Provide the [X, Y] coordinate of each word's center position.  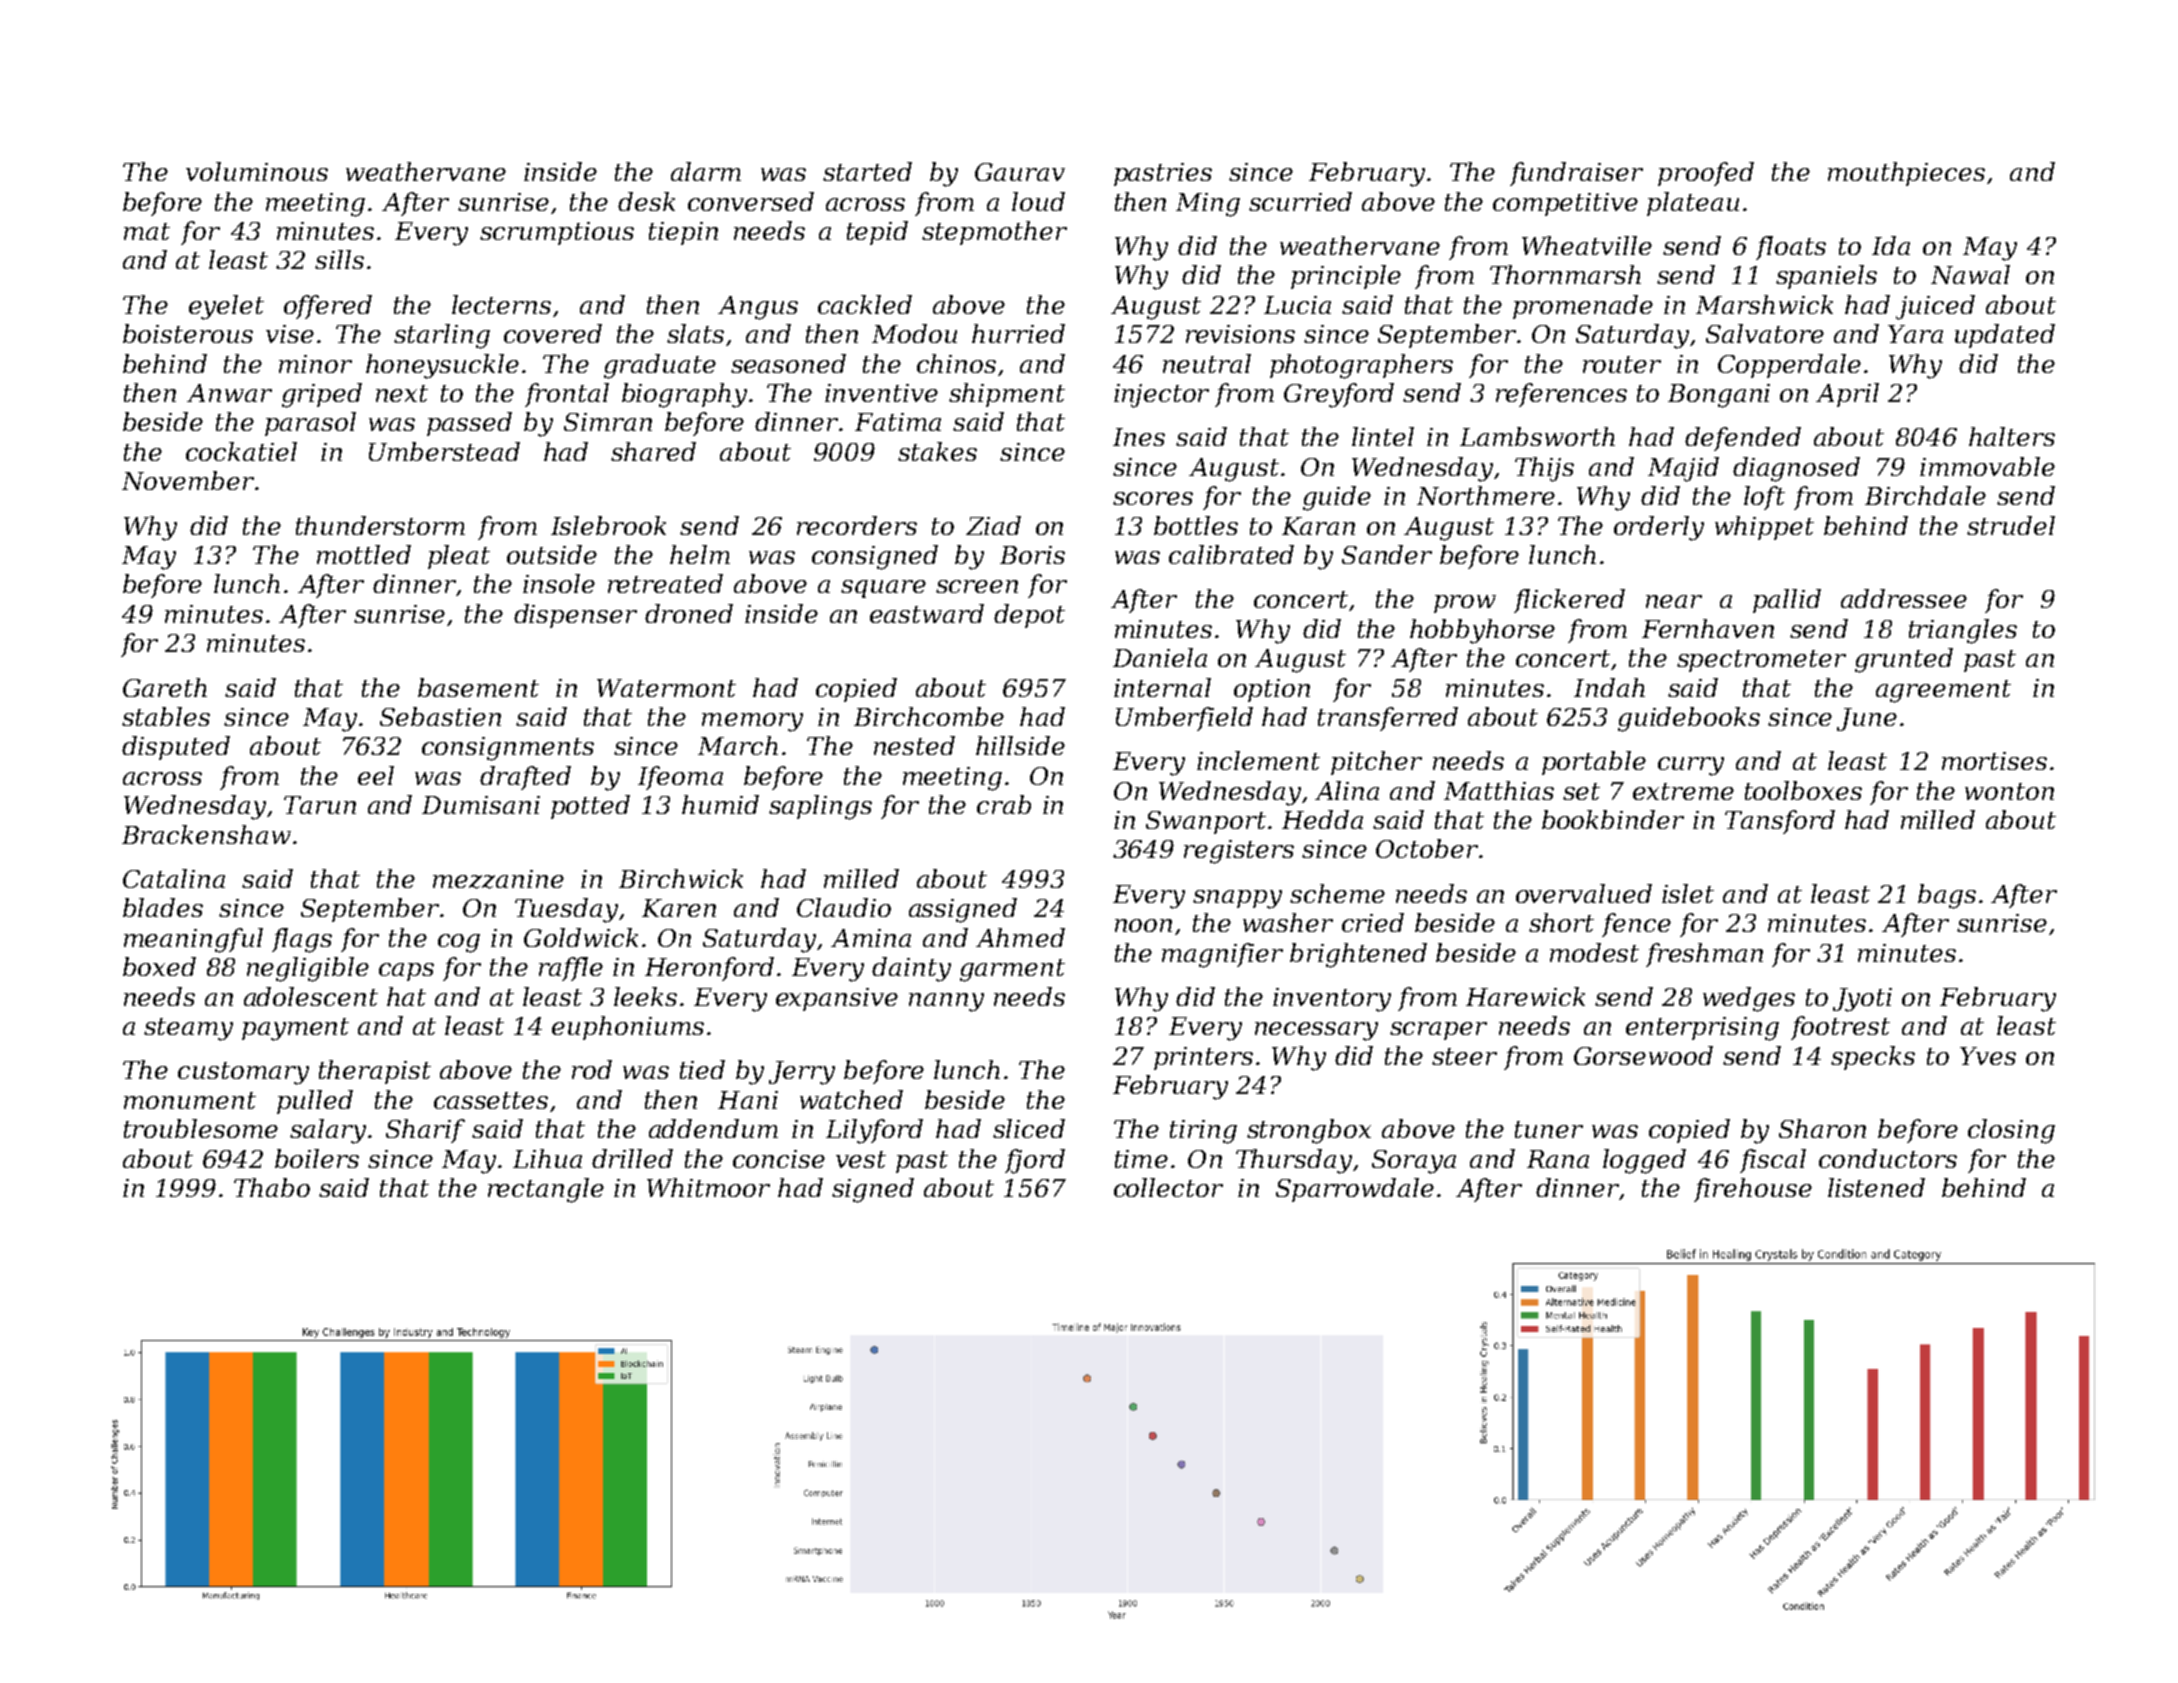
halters [2012, 436]
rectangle [546, 1190]
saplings [820, 807]
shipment [1007, 395]
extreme [1683, 791]
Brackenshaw [206, 834]
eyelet [226, 307]
